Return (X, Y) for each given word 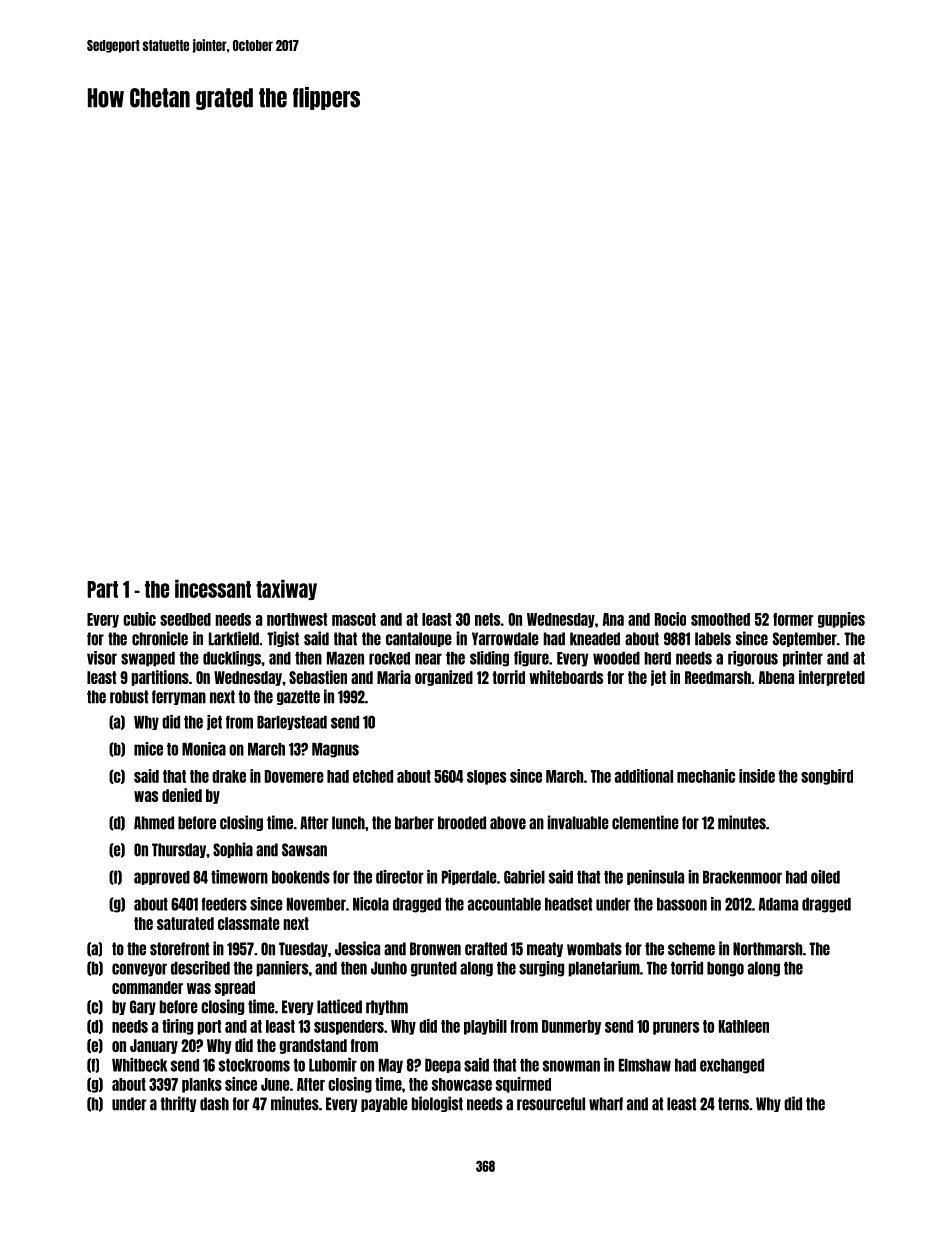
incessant (213, 588)
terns (733, 1104)
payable (384, 1104)
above (508, 823)
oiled (825, 877)
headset (568, 904)
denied (182, 795)
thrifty (178, 1104)
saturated (185, 923)
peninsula (655, 877)
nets (487, 619)
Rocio (670, 619)
